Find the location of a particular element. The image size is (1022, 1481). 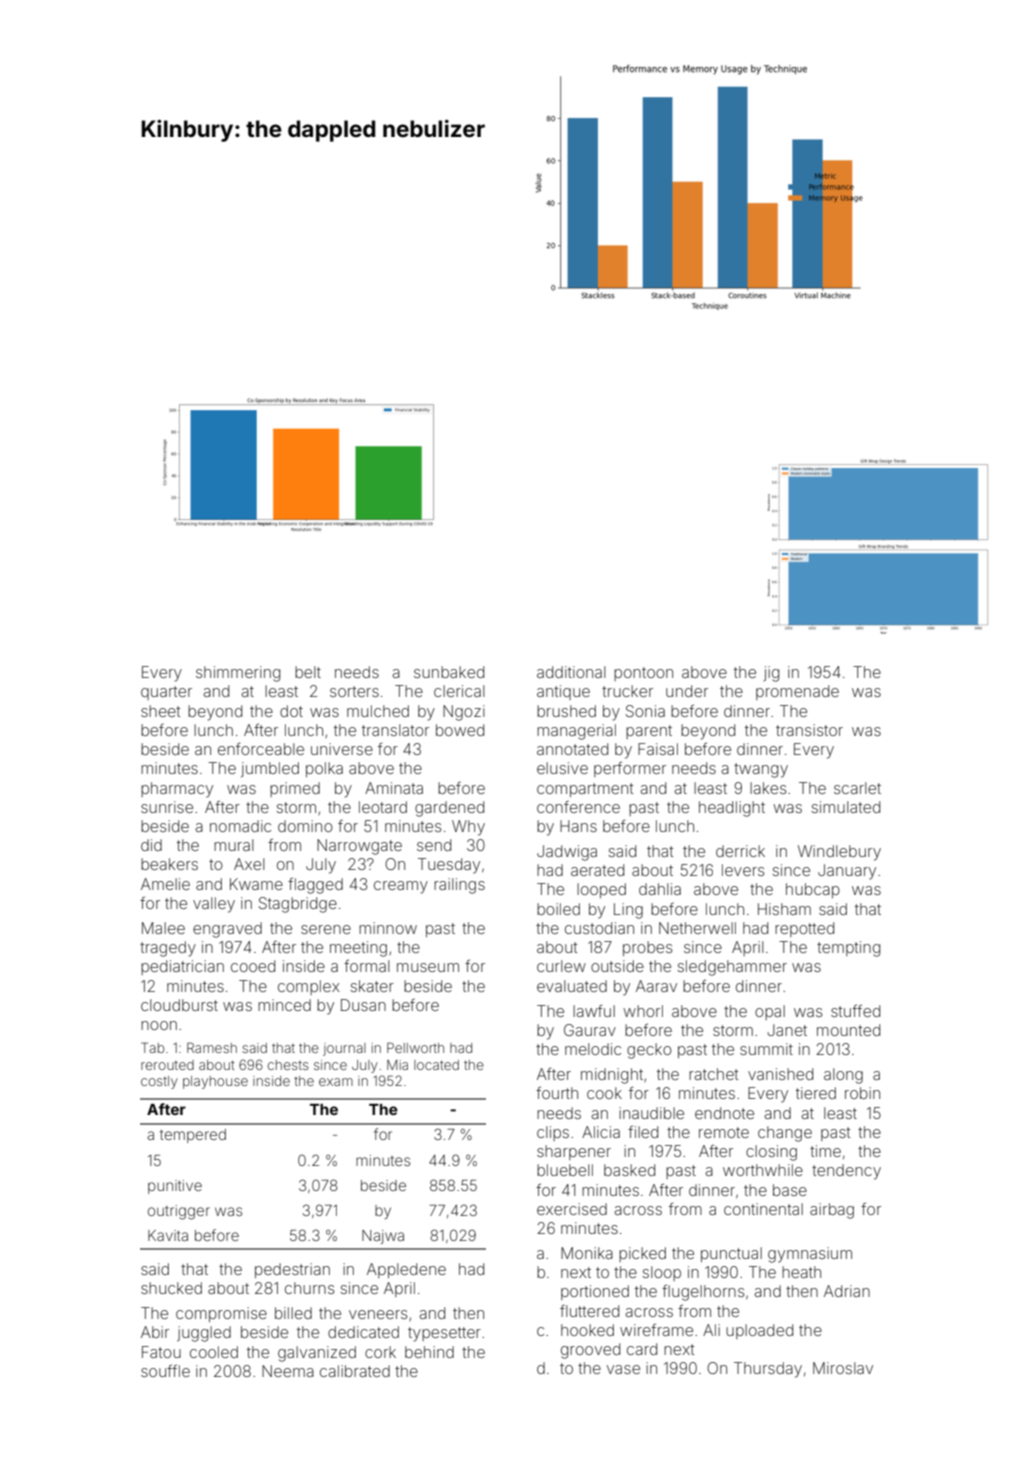

clips is located at coordinates (553, 1133).
